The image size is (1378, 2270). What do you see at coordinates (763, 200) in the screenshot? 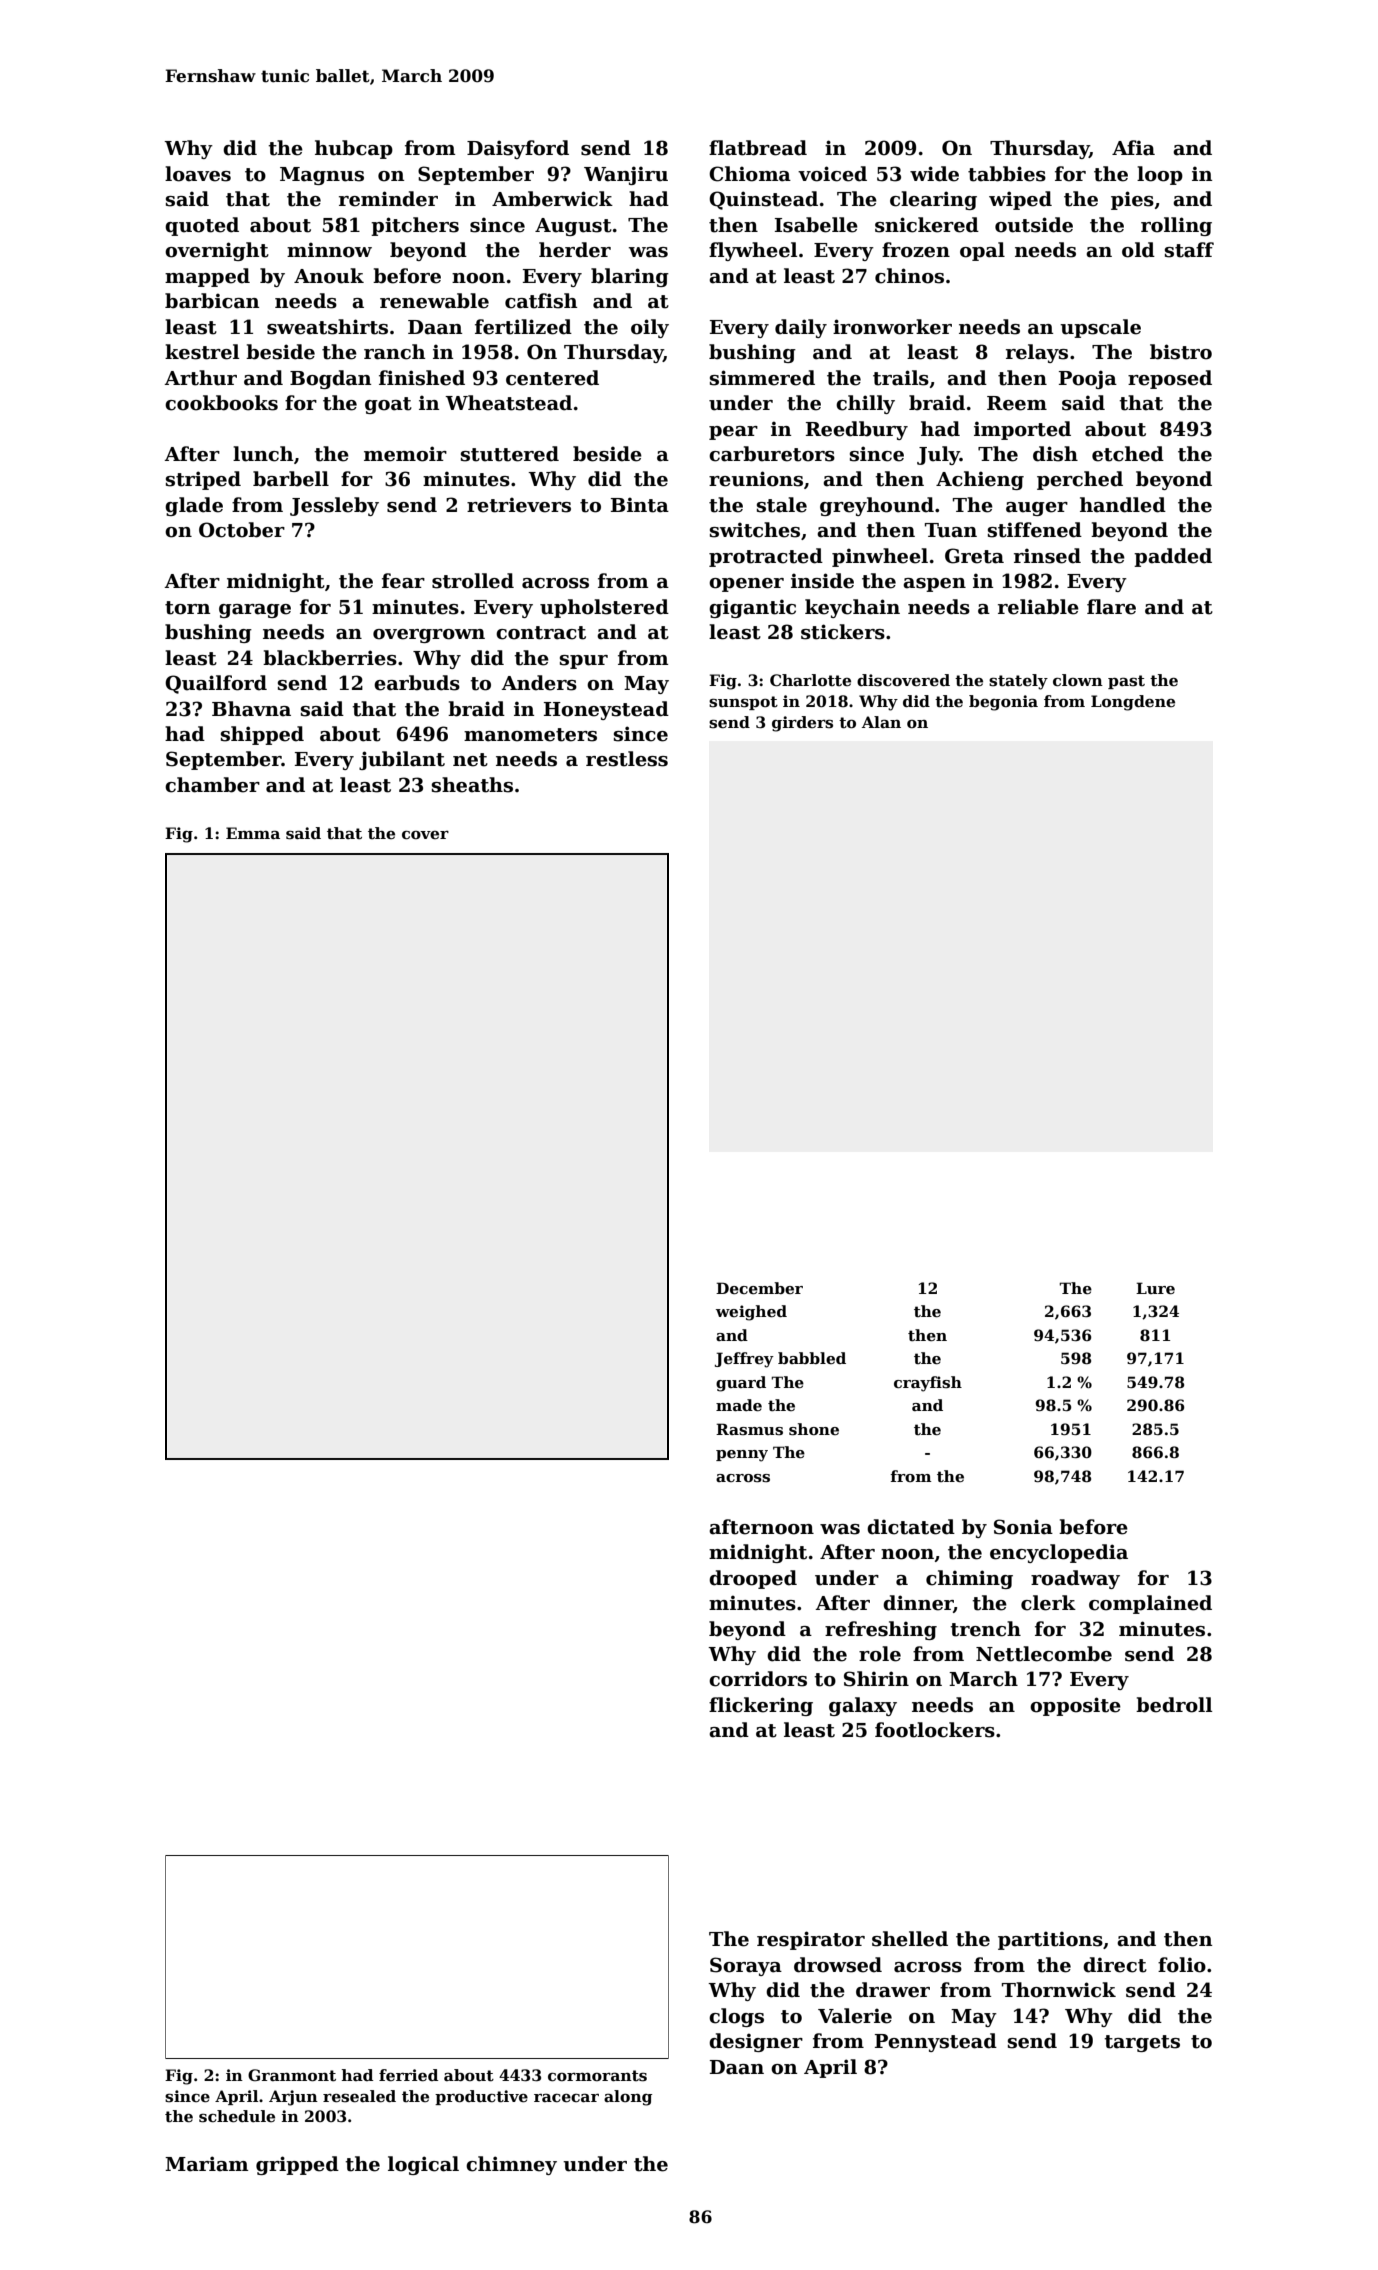
I see `Quinstead` at bounding box center [763, 200].
